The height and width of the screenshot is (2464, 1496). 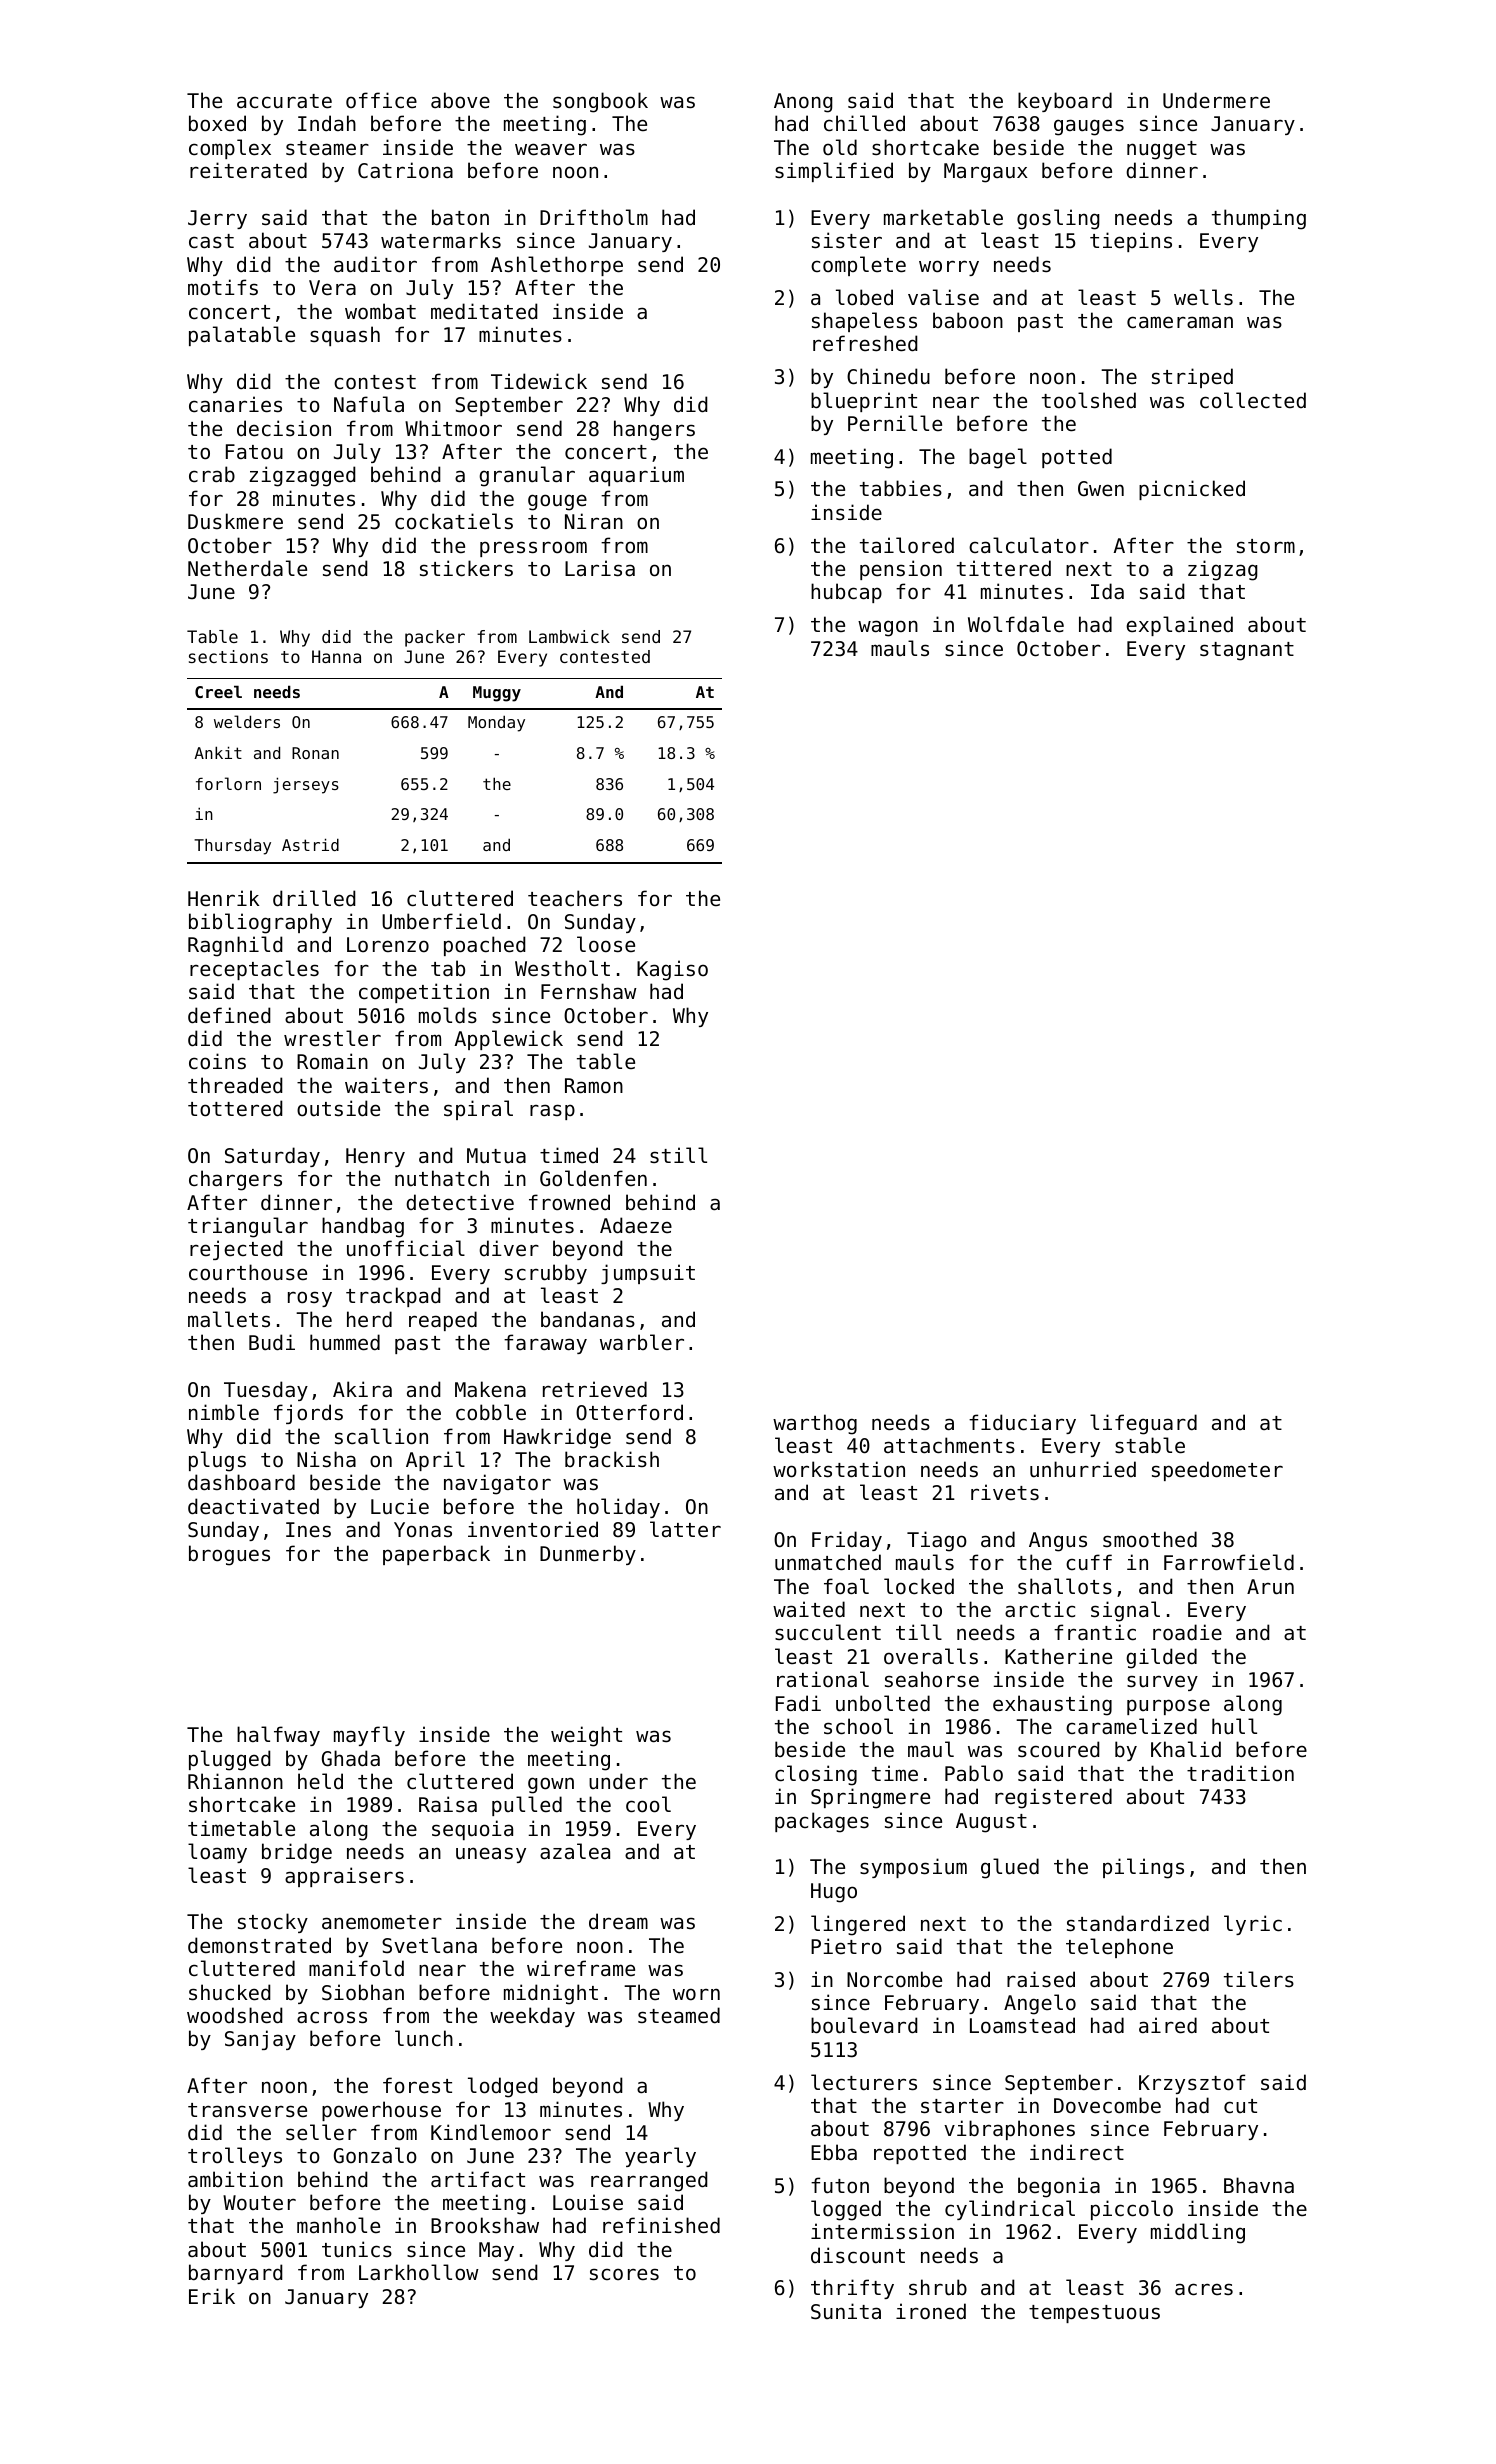 What do you see at coordinates (338, 1108) in the screenshot?
I see `outside` at bounding box center [338, 1108].
